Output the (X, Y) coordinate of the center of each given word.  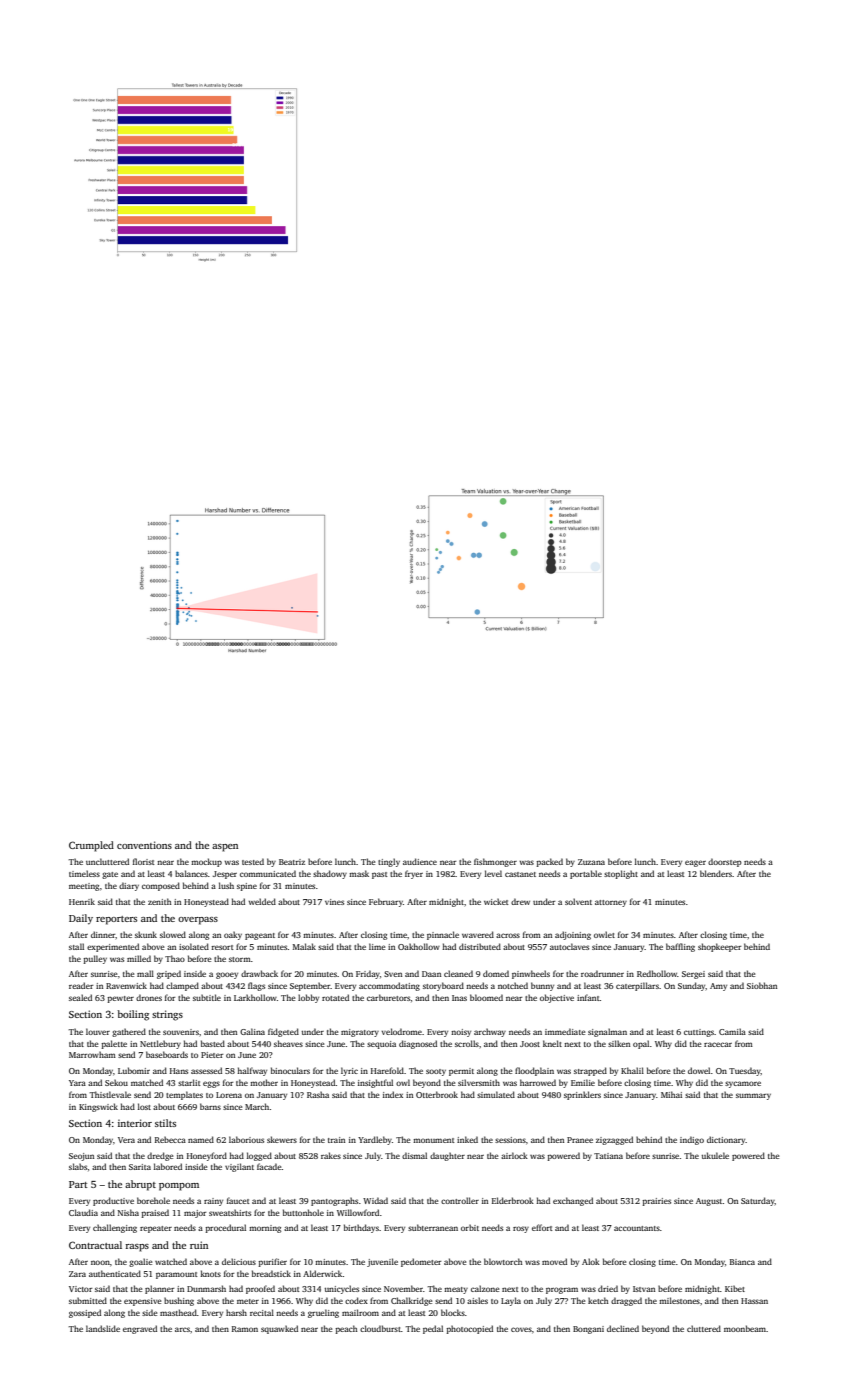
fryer (414, 874)
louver (98, 1031)
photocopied (469, 1329)
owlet (604, 934)
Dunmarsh (206, 1288)
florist (144, 861)
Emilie (583, 1082)
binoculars (290, 1070)
